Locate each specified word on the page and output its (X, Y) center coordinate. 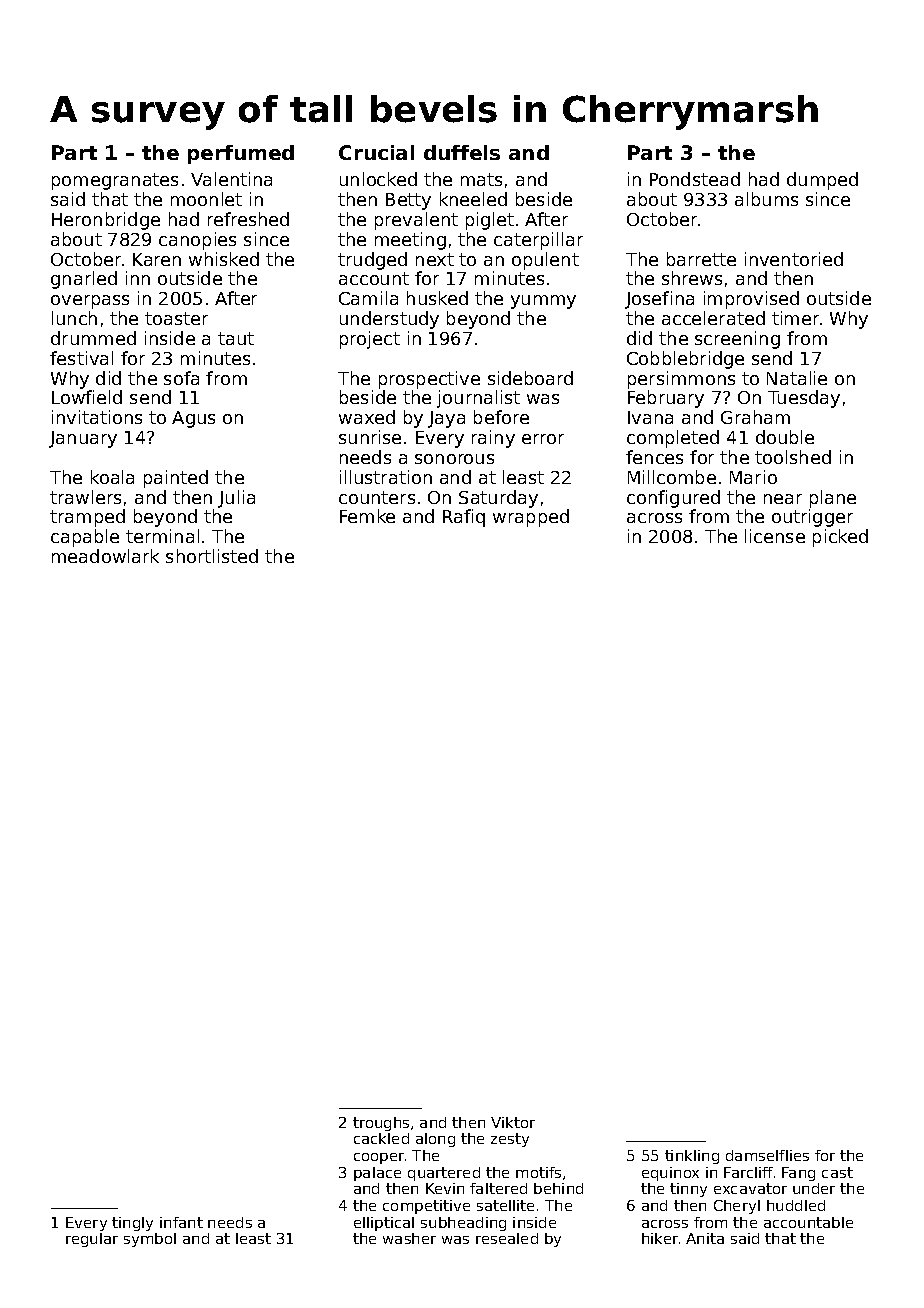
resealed (507, 1238)
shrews (692, 278)
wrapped (531, 518)
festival (81, 358)
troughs (381, 1124)
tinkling (692, 1157)
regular (92, 1240)
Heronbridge (106, 221)
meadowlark (105, 556)
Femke (367, 516)
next (435, 259)
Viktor (513, 1122)
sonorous (454, 459)
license (775, 536)
